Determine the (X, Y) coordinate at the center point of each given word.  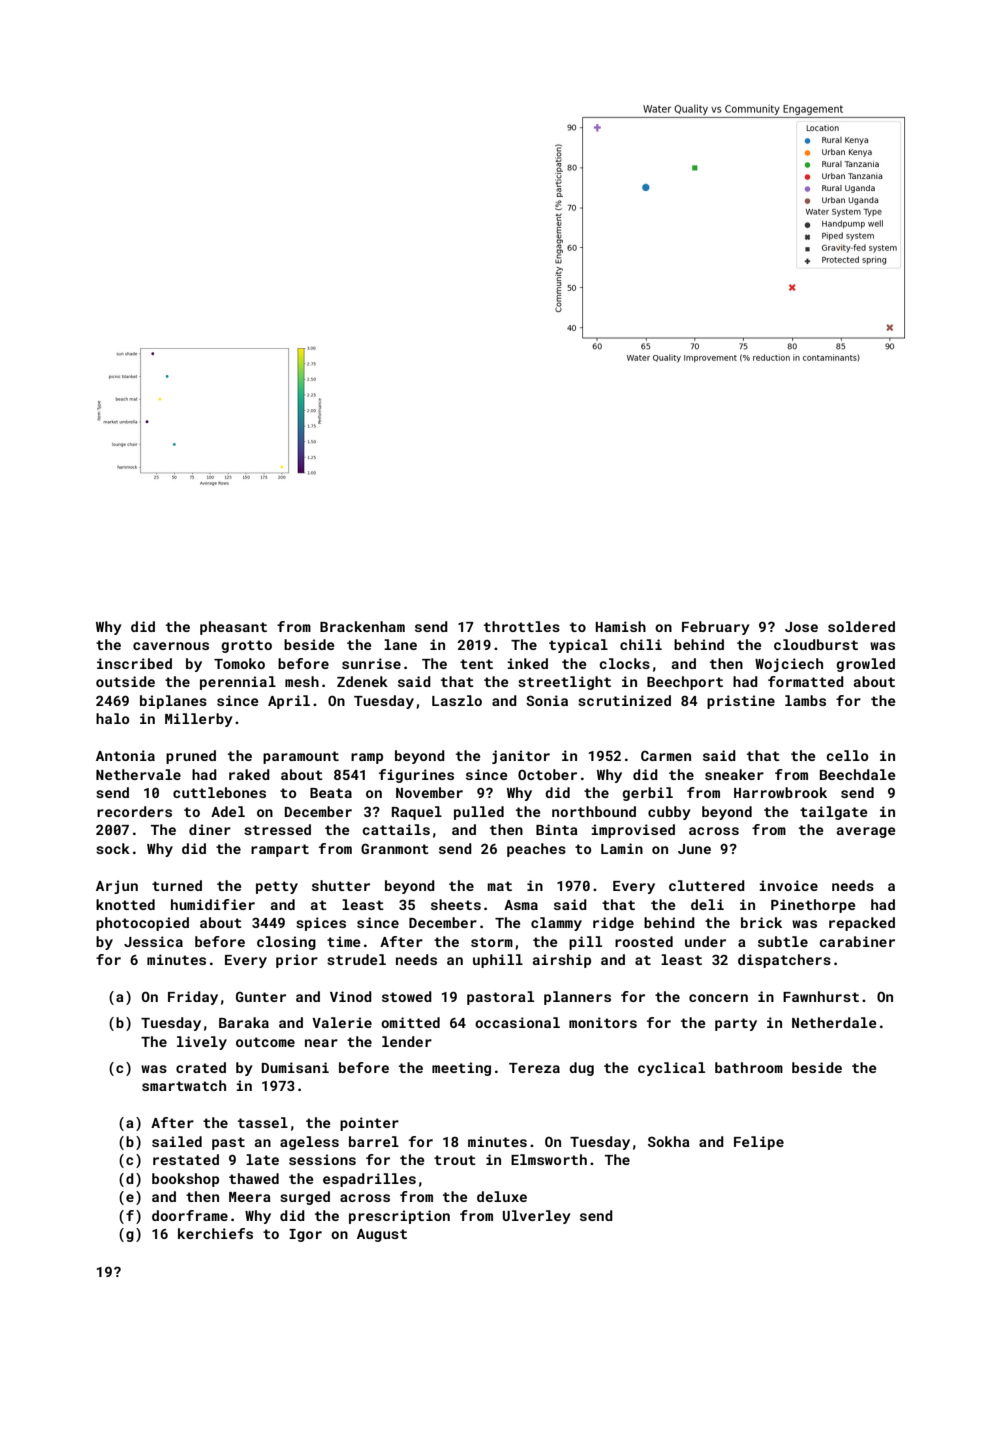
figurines (416, 776)
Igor (305, 1235)
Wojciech (789, 665)
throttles (522, 626)
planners (577, 998)
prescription (399, 1217)
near (321, 1043)
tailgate (833, 813)
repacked (862, 924)
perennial (238, 683)
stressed (277, 829)
